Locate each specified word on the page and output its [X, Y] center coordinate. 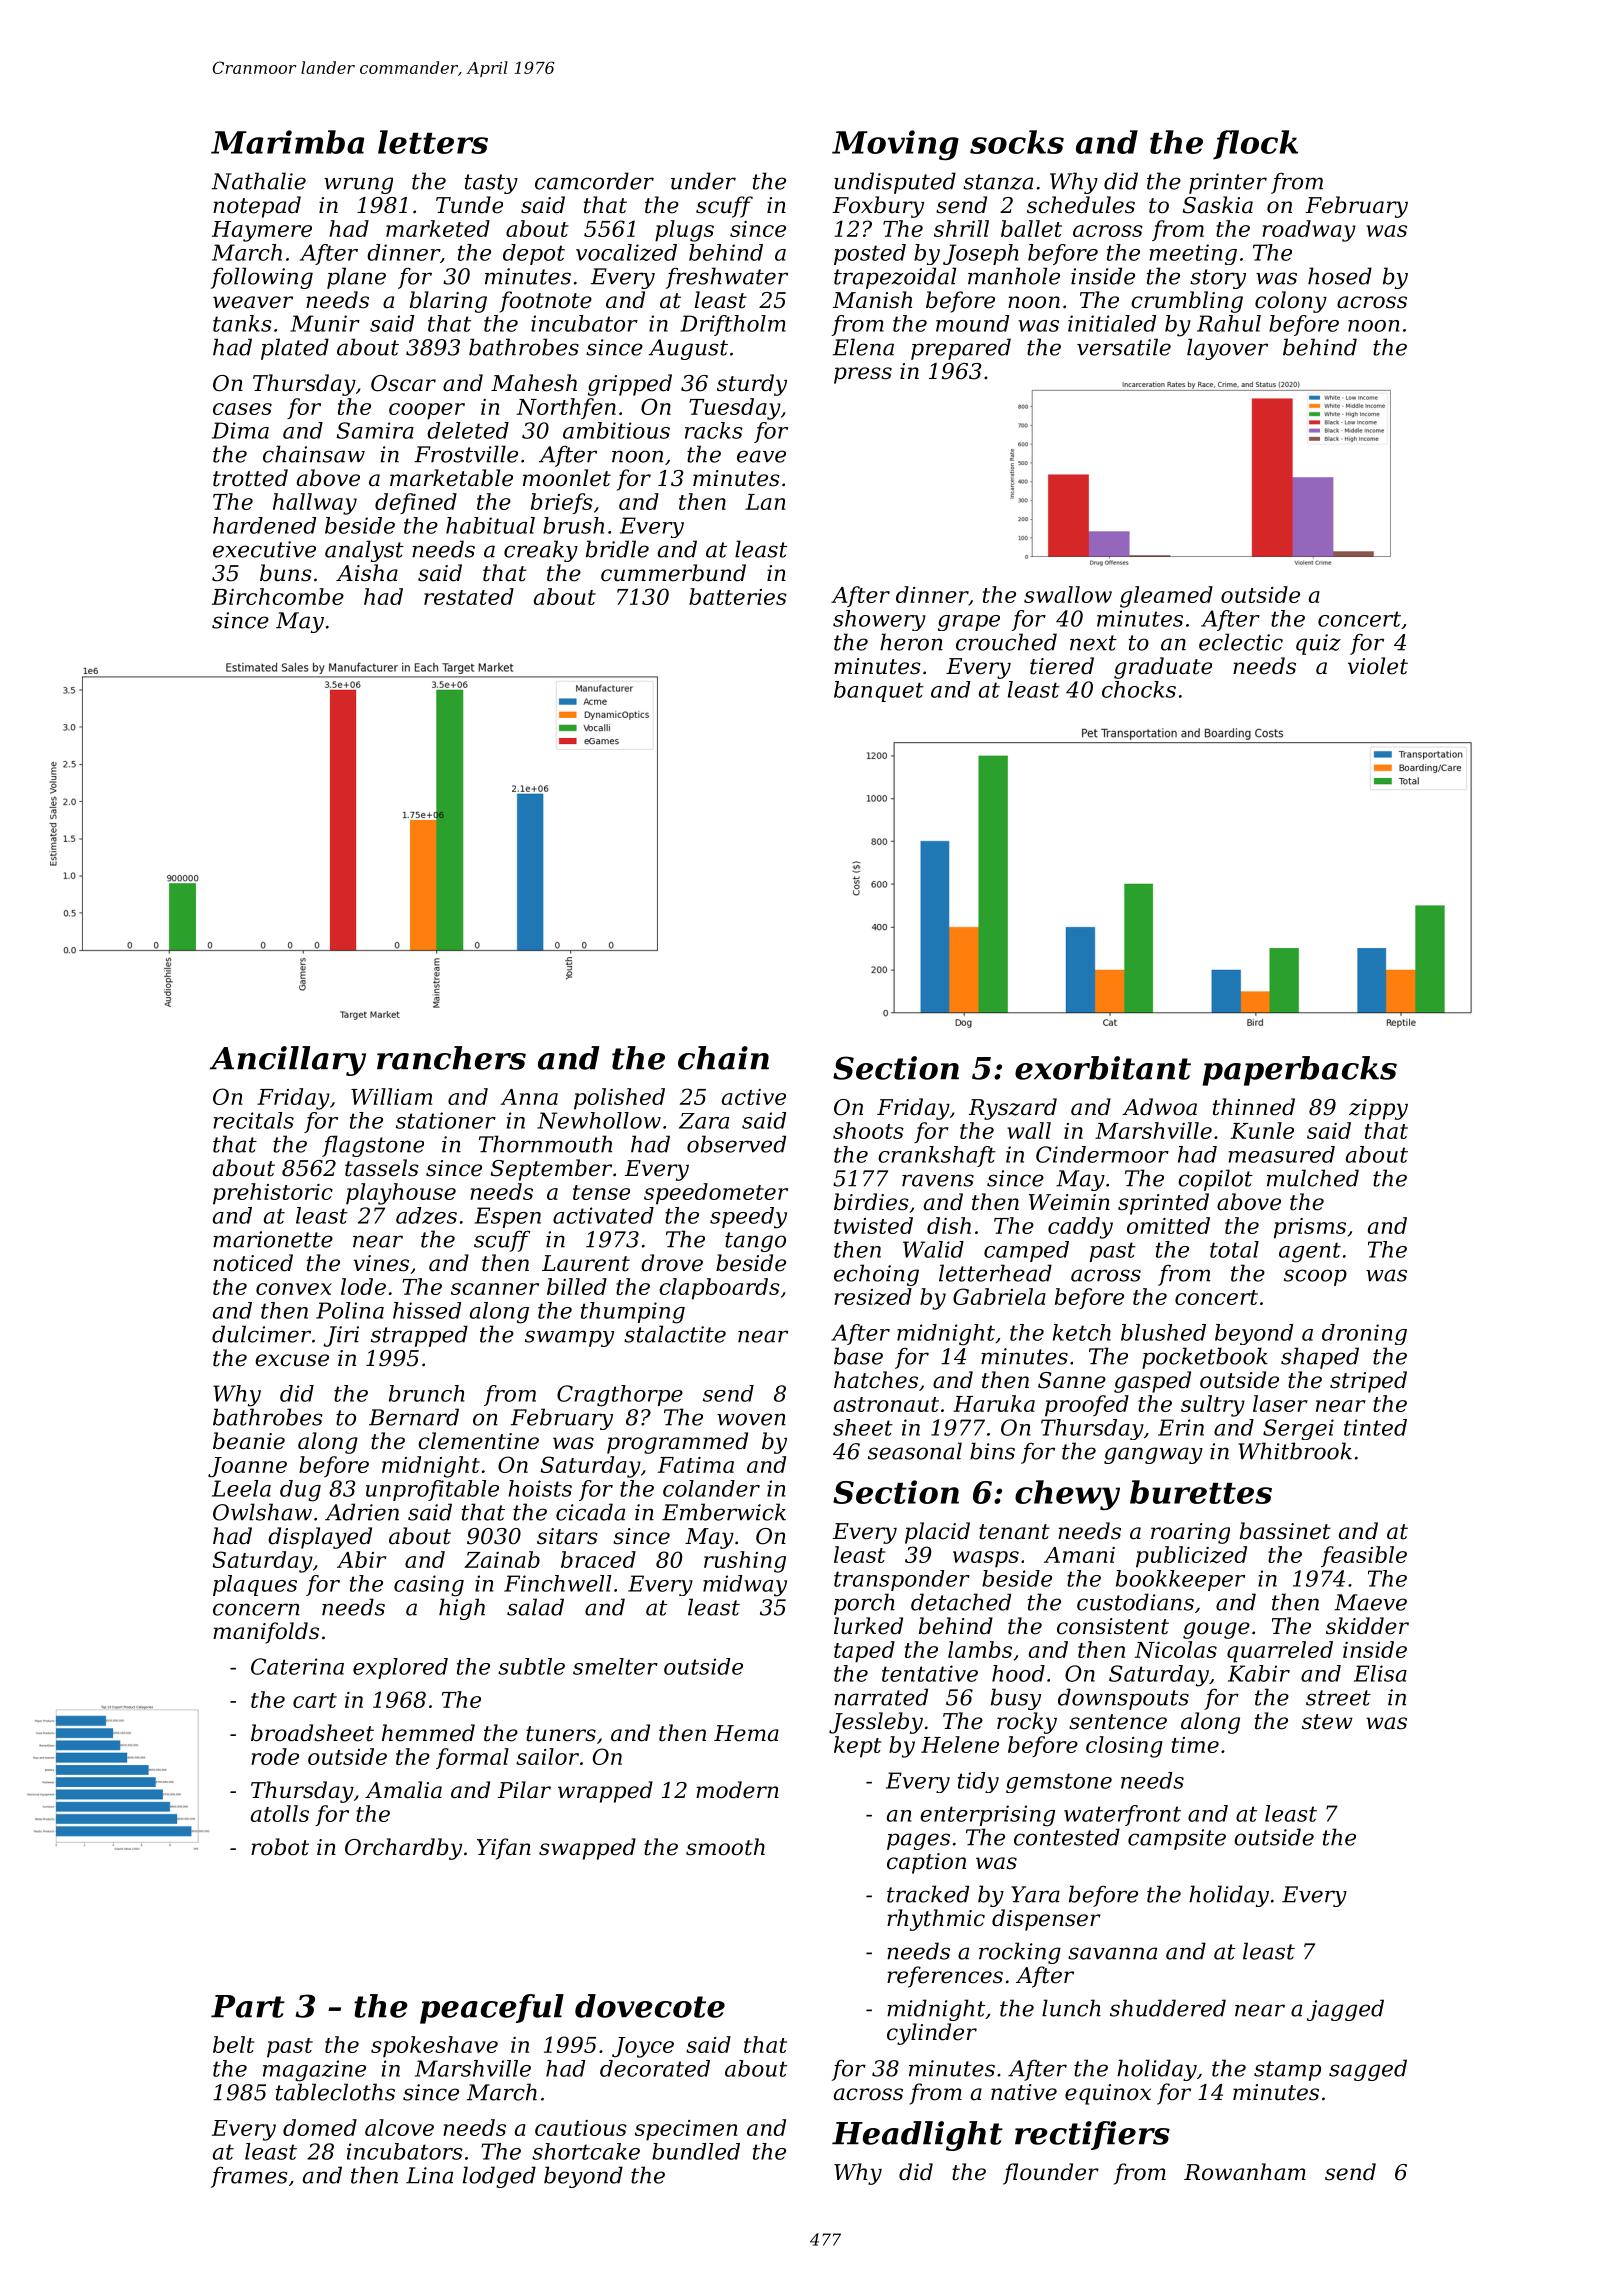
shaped [1320, 1358]
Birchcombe [278, 596]
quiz [1318, 644]
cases [242, 409]
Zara [704, 1121]
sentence [1118, 1722]
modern [737, 1790]
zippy [1378, 1109]
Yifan [504, 1849]
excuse [292, 1360]
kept [858, 1747]
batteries [738, 596]
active [754, 1097]
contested [1067, 1837]
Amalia [403, 1790]
